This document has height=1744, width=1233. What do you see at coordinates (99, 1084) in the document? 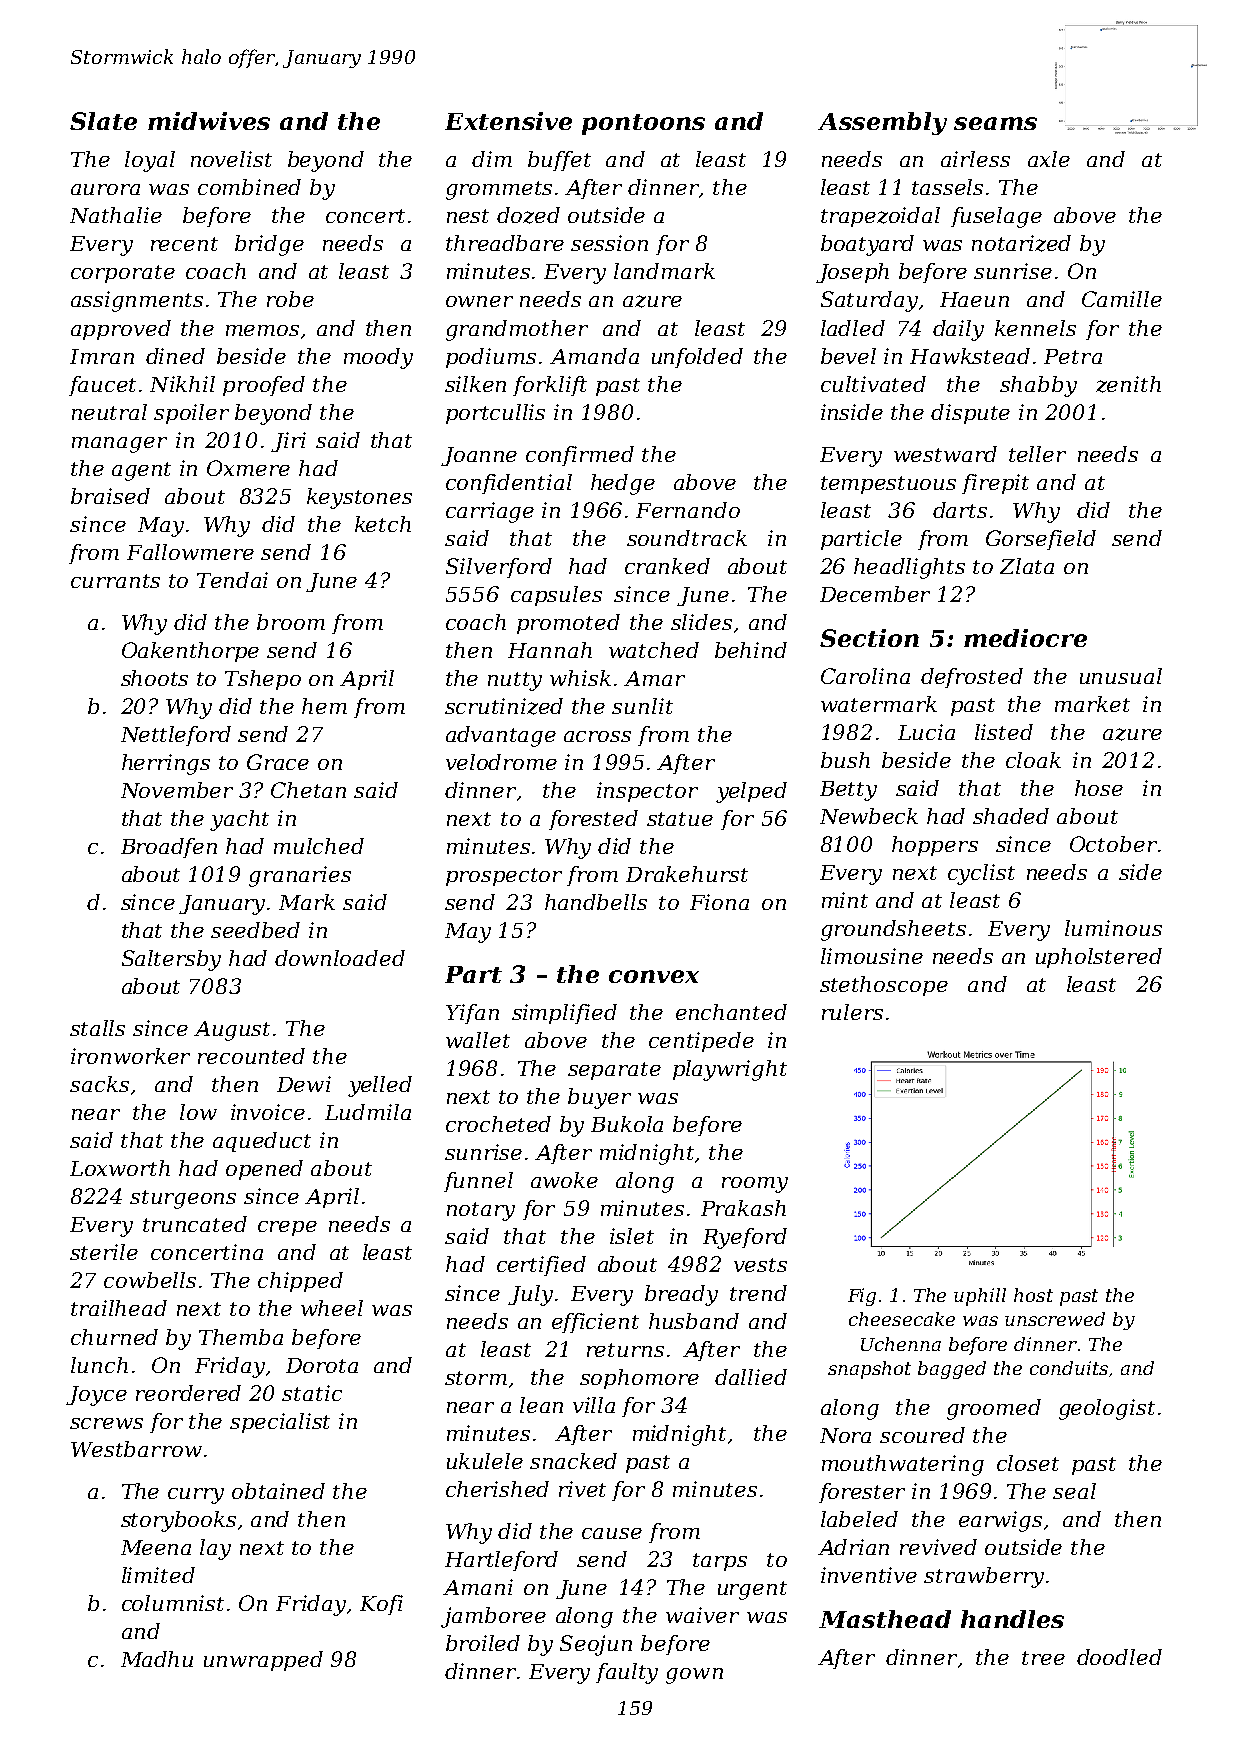
I see `sacks` at bounding box center [99, 1084].
